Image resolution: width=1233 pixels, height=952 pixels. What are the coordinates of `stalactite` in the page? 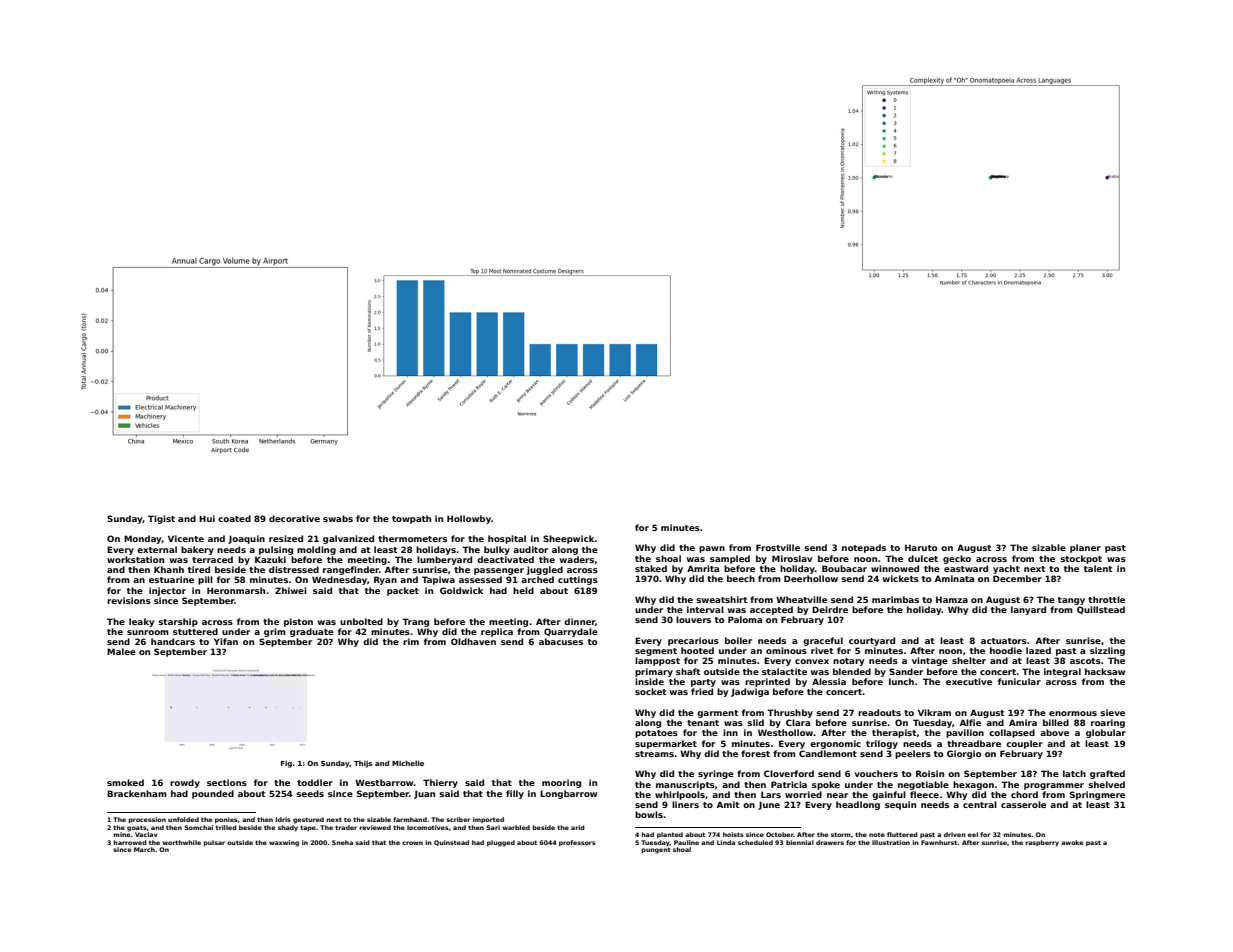 It's located at (784, 671).
